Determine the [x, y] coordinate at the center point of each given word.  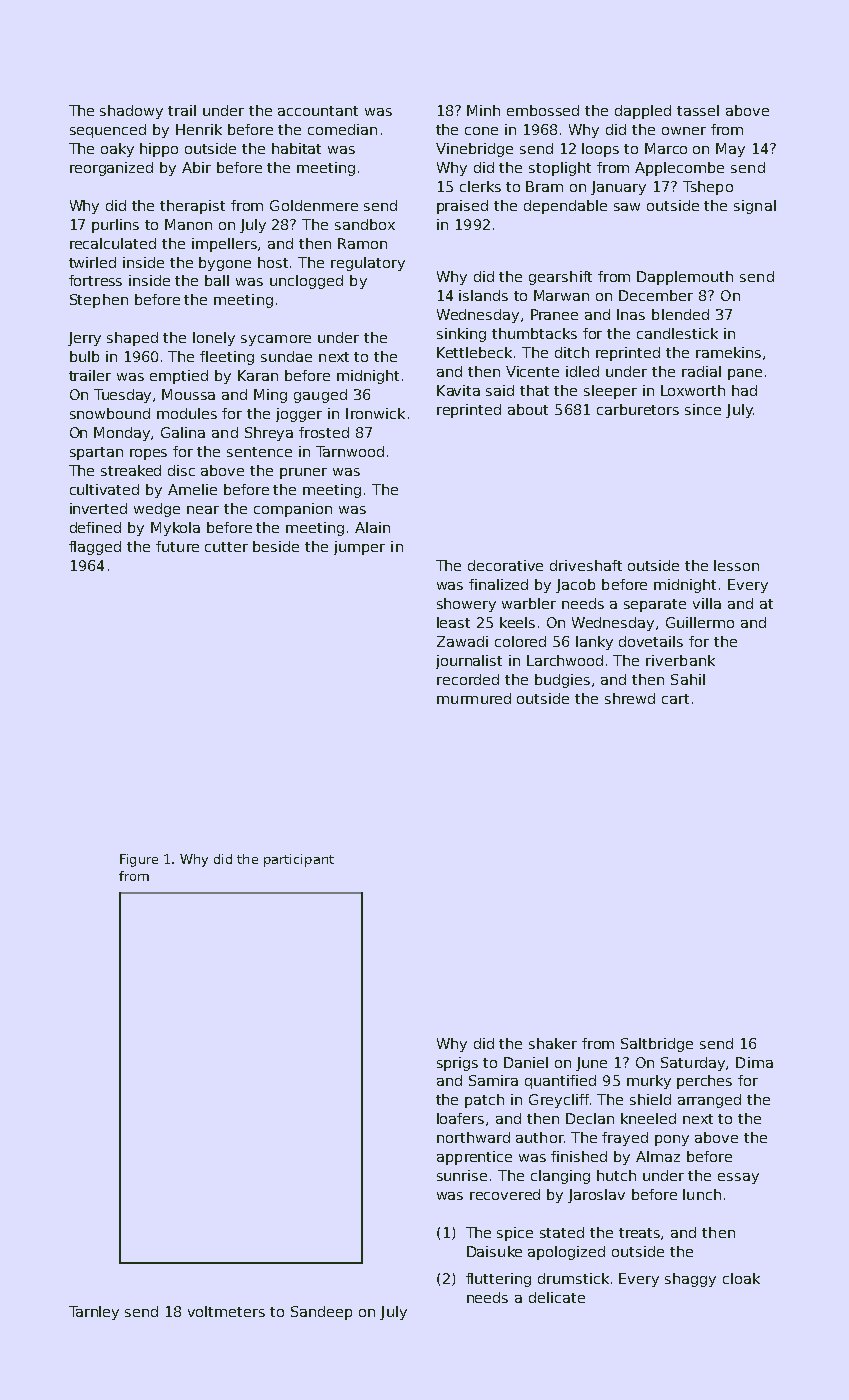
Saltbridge [657, 1045]
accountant [318, 111]
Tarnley [94, 1313]
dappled [643, 112]
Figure [139, 860]
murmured [474, 698]
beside [276, 546]
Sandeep [321, 1313]
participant [299, 860]
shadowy [131, 112]
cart [675, 699]
